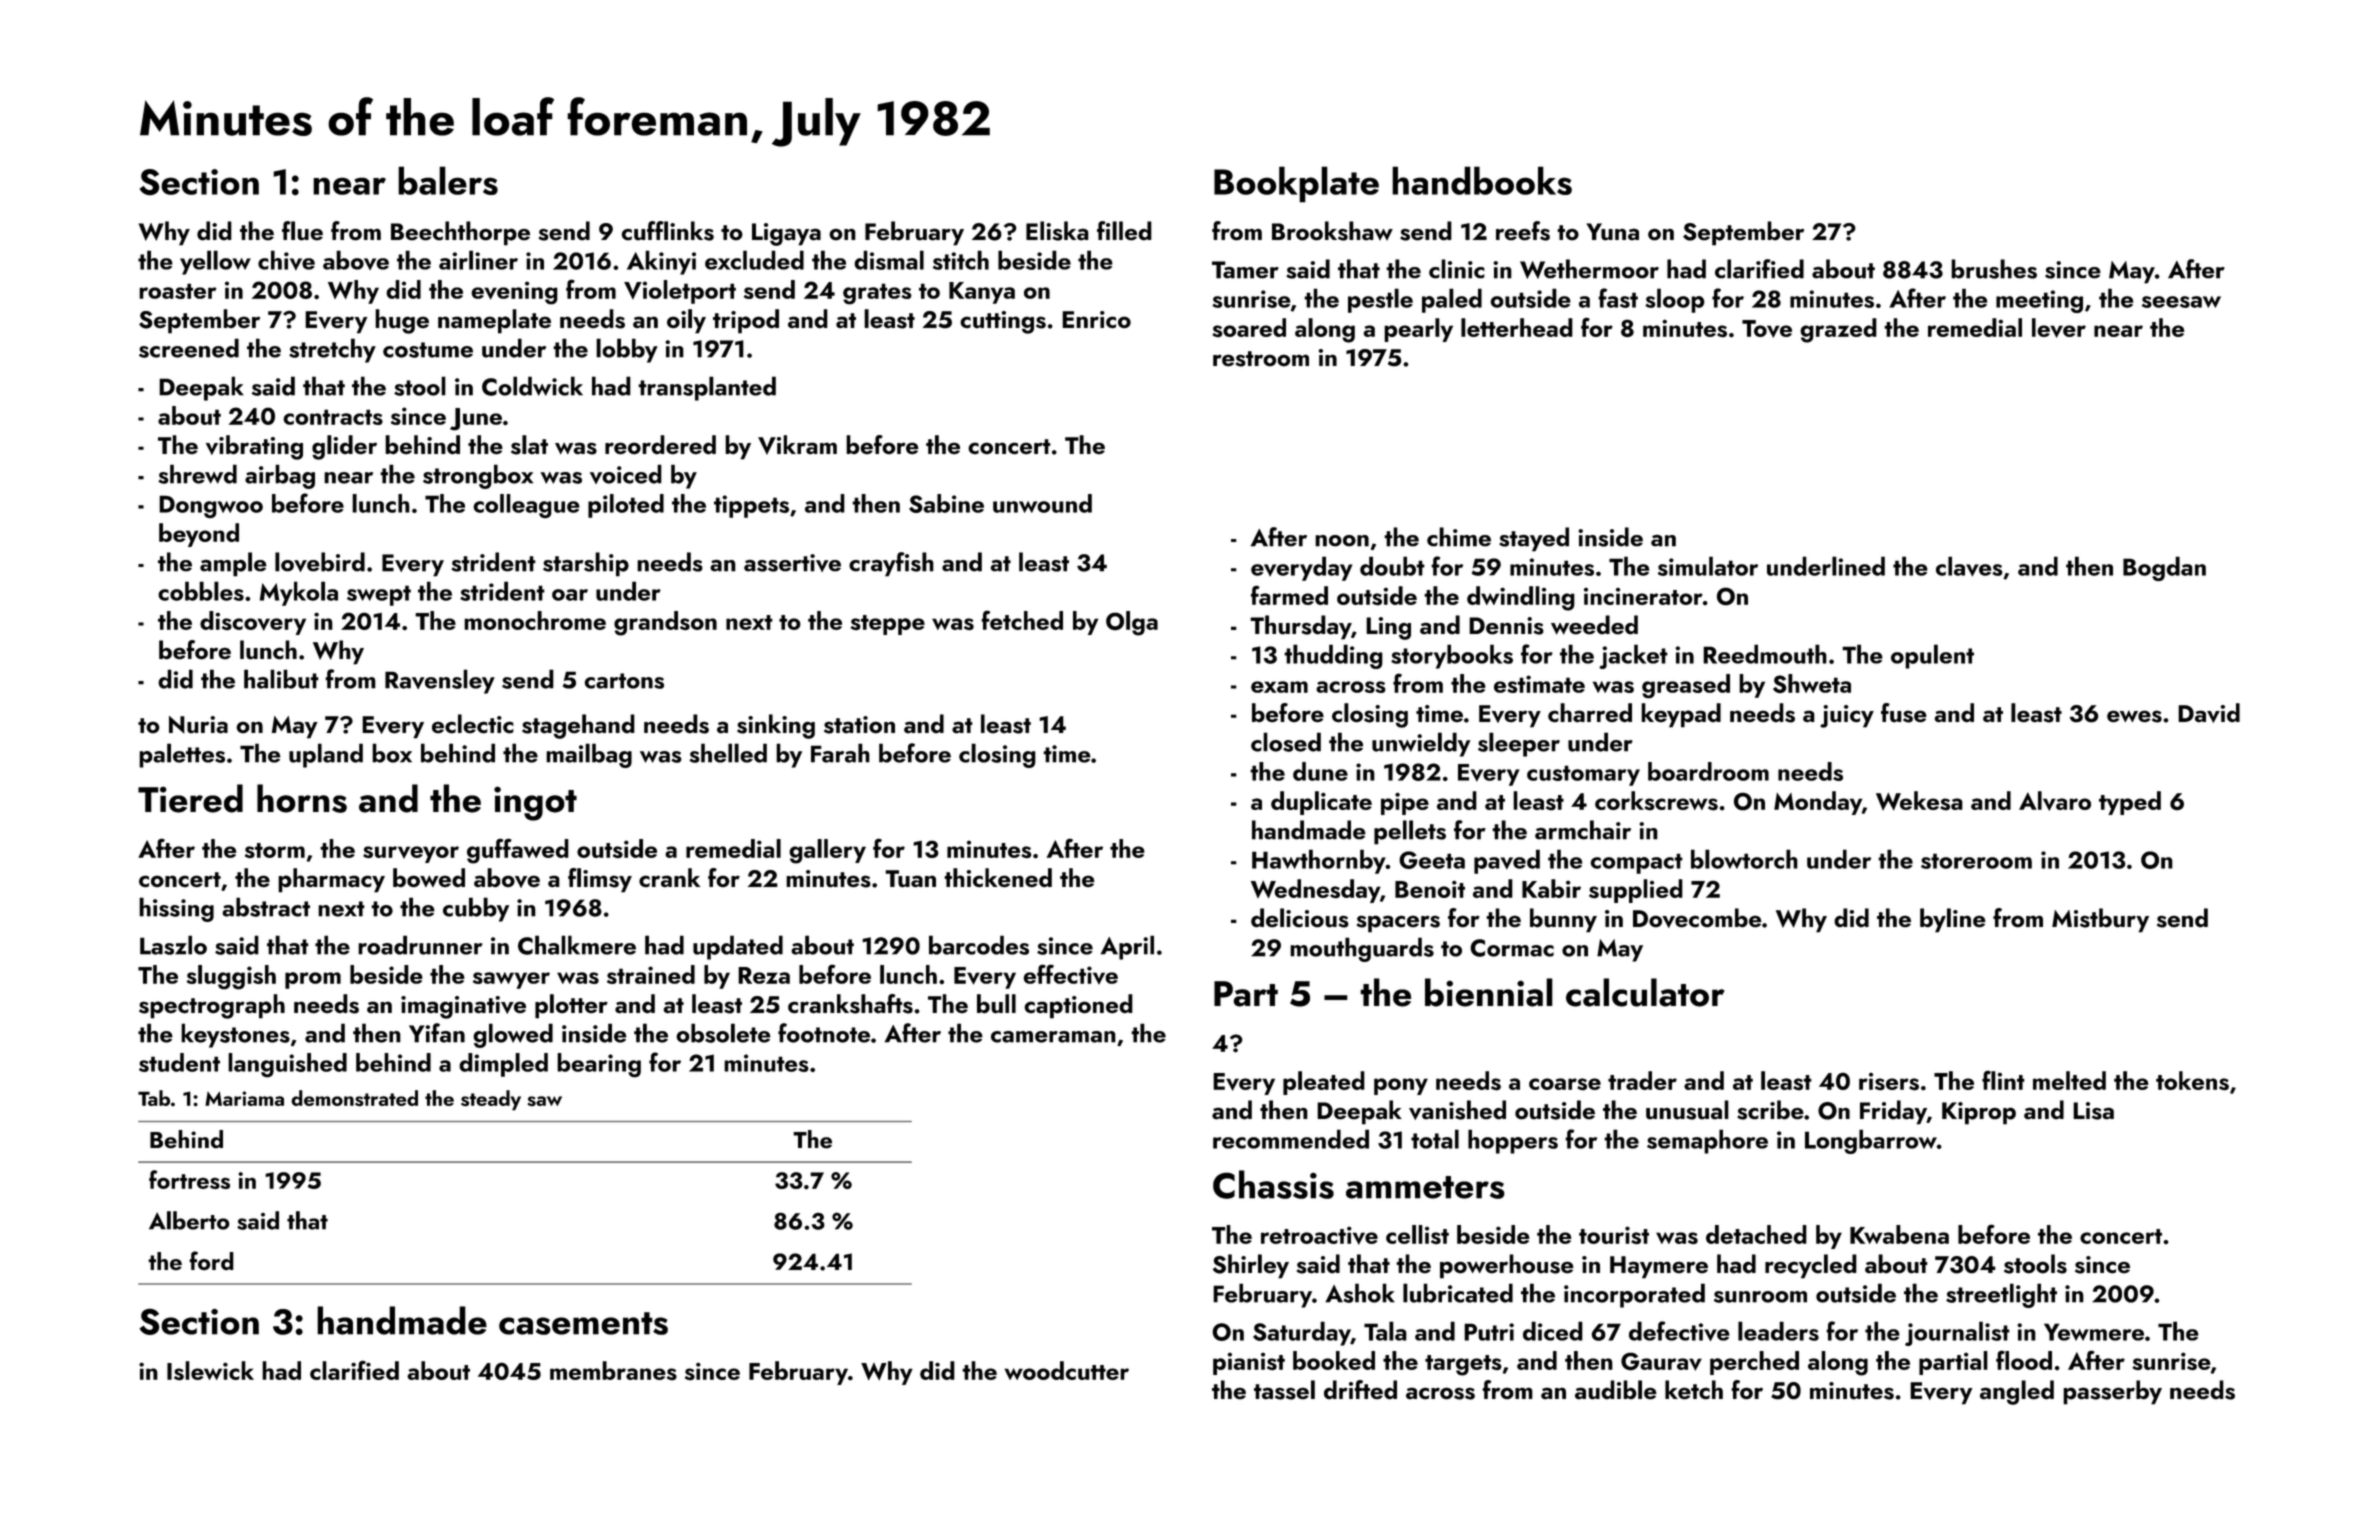  I want to click on pleated, so click(1324, 1083).
